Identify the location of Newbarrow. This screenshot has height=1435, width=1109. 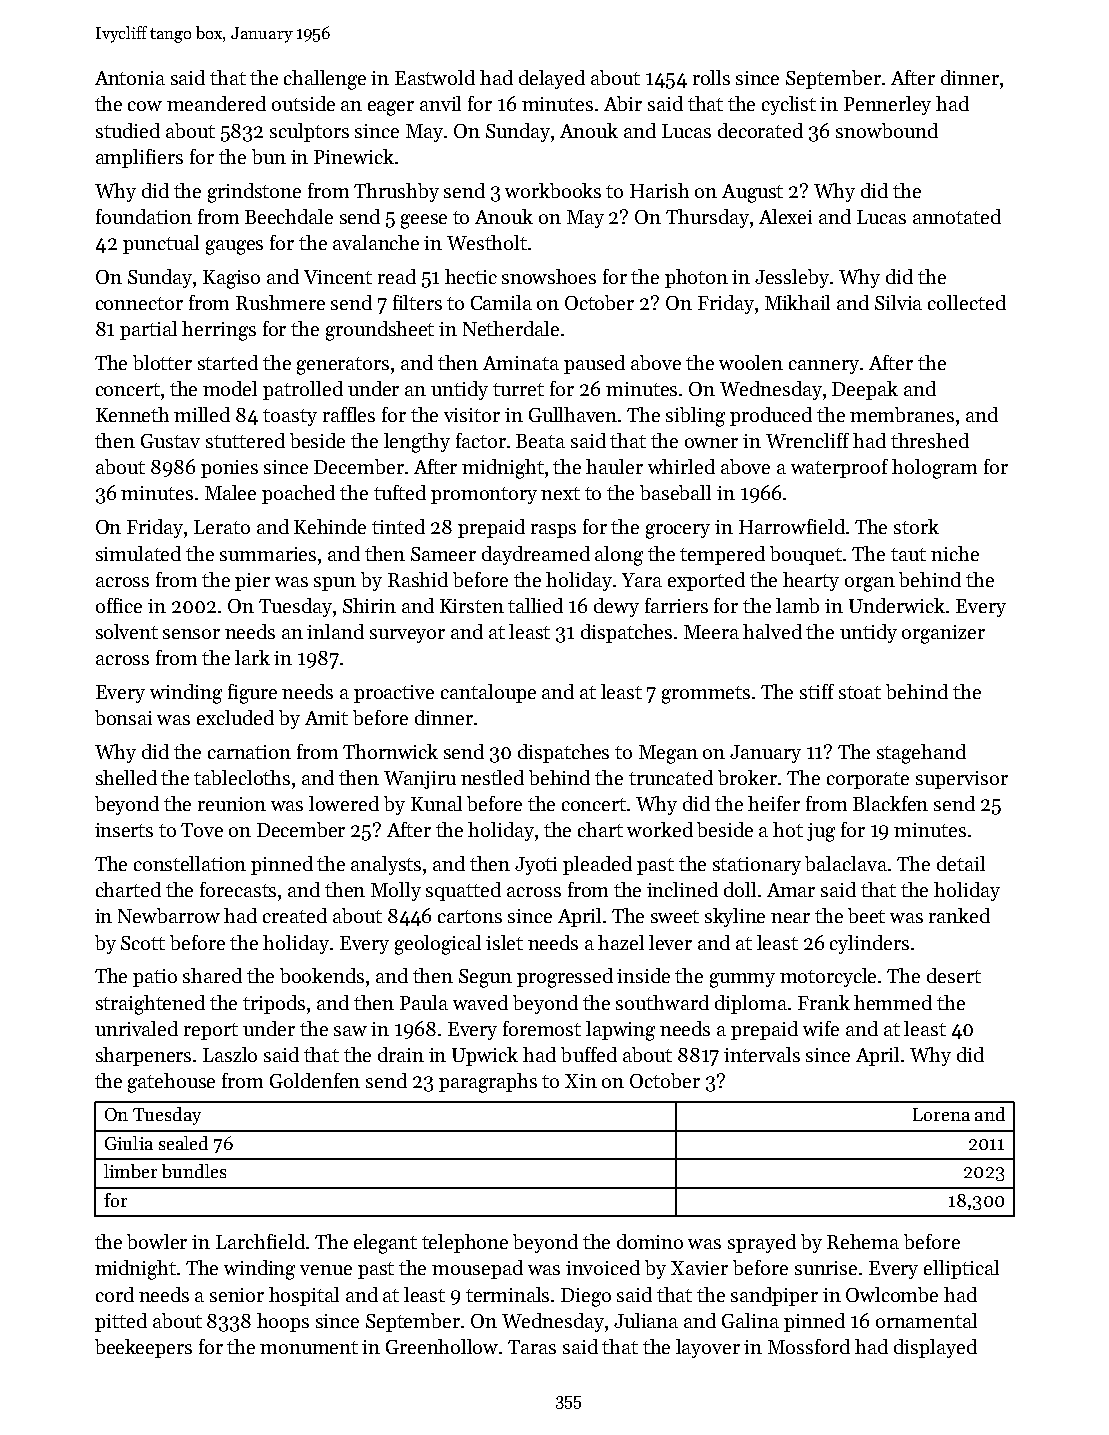
(169, 915).
